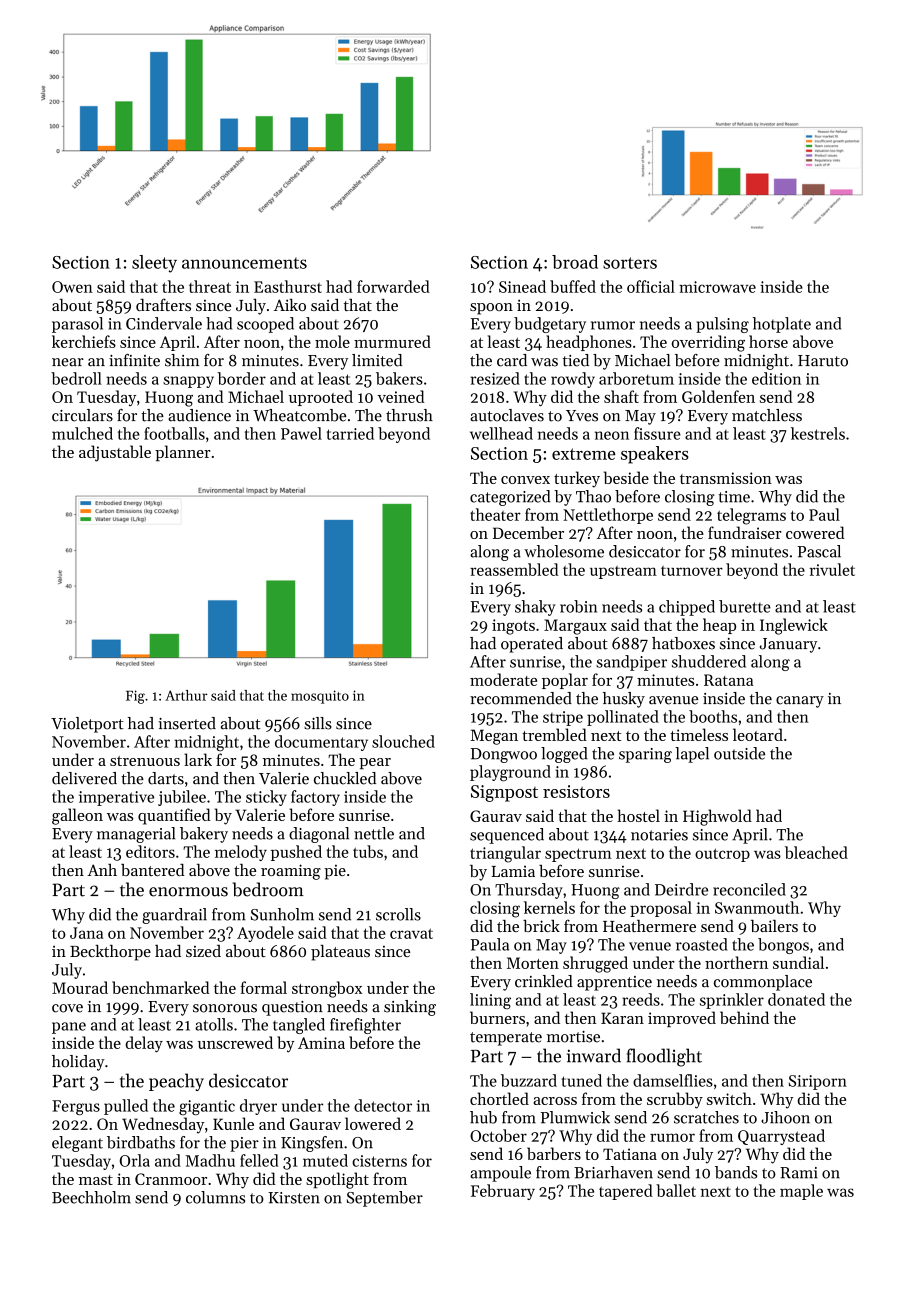 This page has height=1316, width=908. Describe the element at coordinates (87, 725) in the page. I see `Violetport` at that location.
